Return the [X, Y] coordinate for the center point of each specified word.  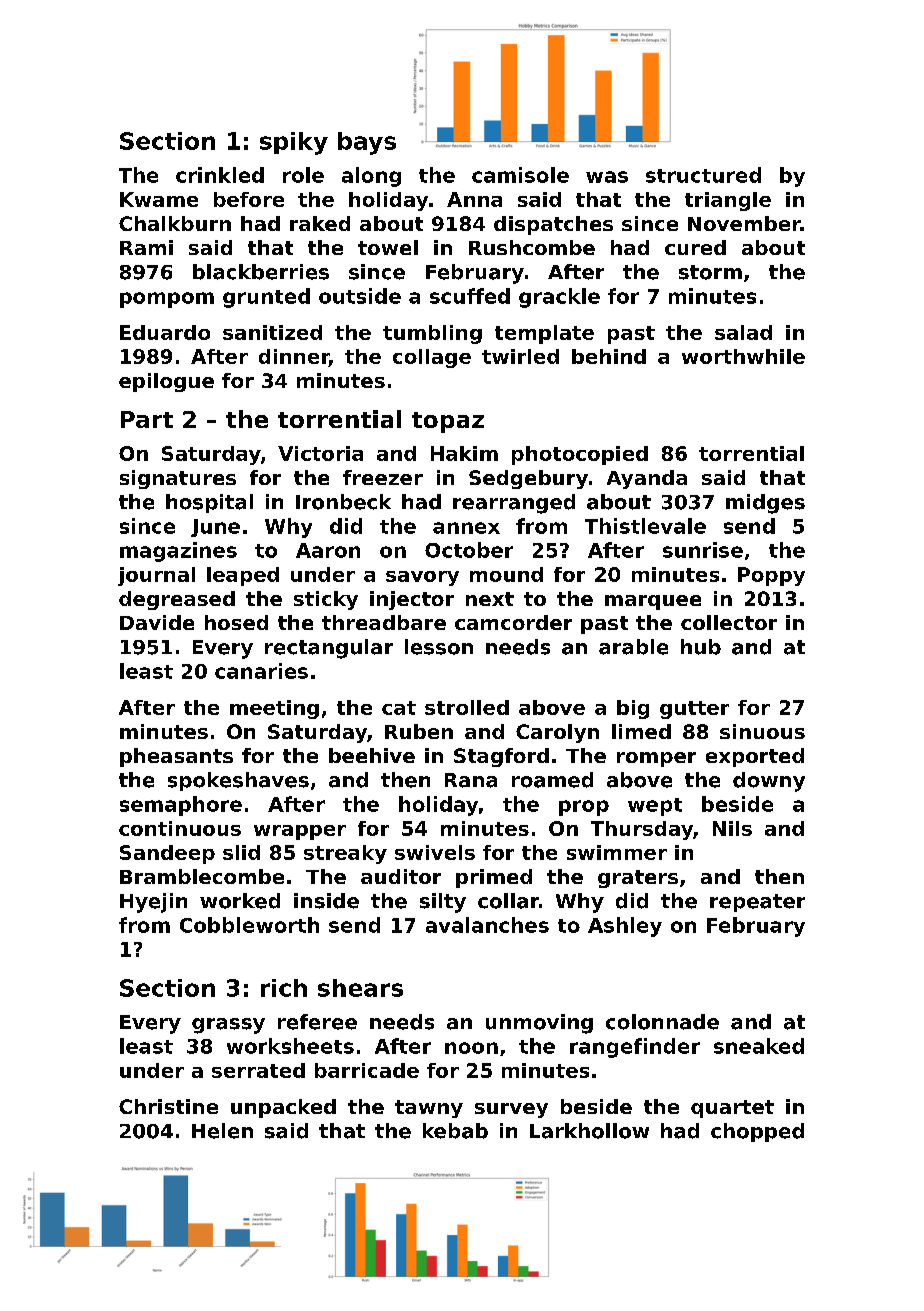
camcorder [513, 622]
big [633, 709]
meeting [274, 709]
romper [656, 759]
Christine [168, 1106]
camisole [520, 175]
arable [633, 647]
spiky [294, 143]
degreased [177, 600]
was [607, 177]
